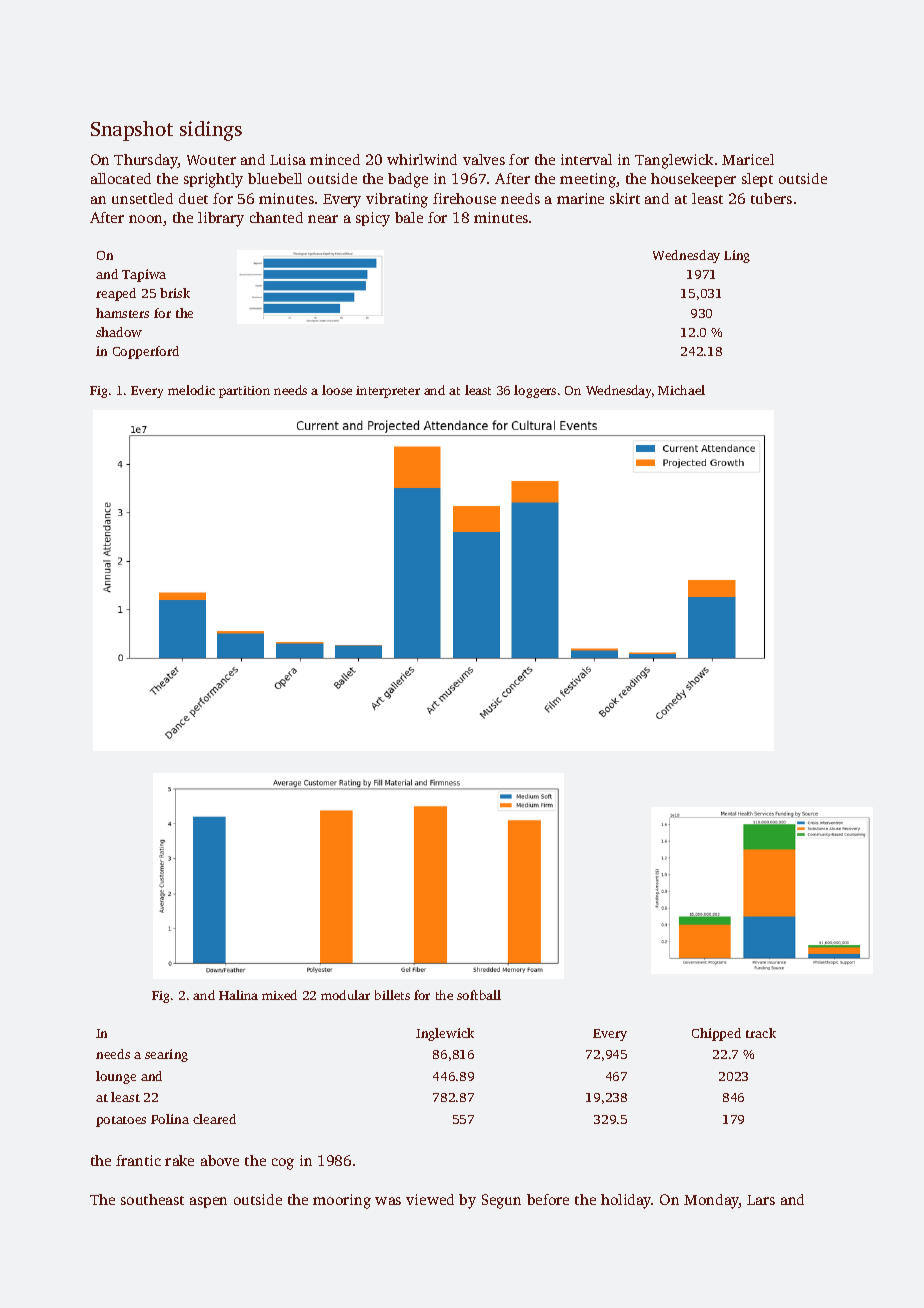  I want to click on tubers, so click(771, 198).
